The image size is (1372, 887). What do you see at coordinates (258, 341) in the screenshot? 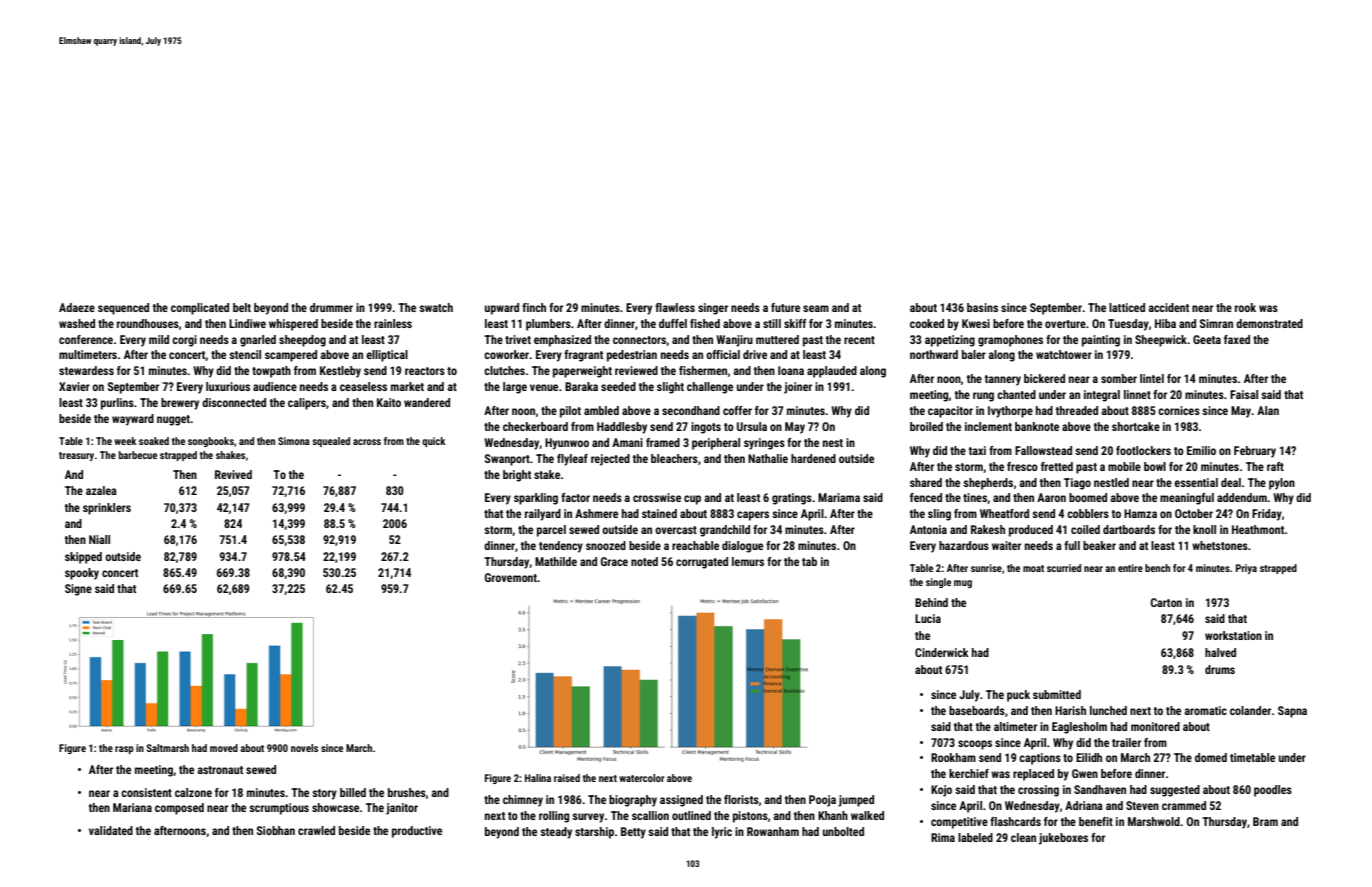
I see `gnarled` at bounding box center [258, 341].
